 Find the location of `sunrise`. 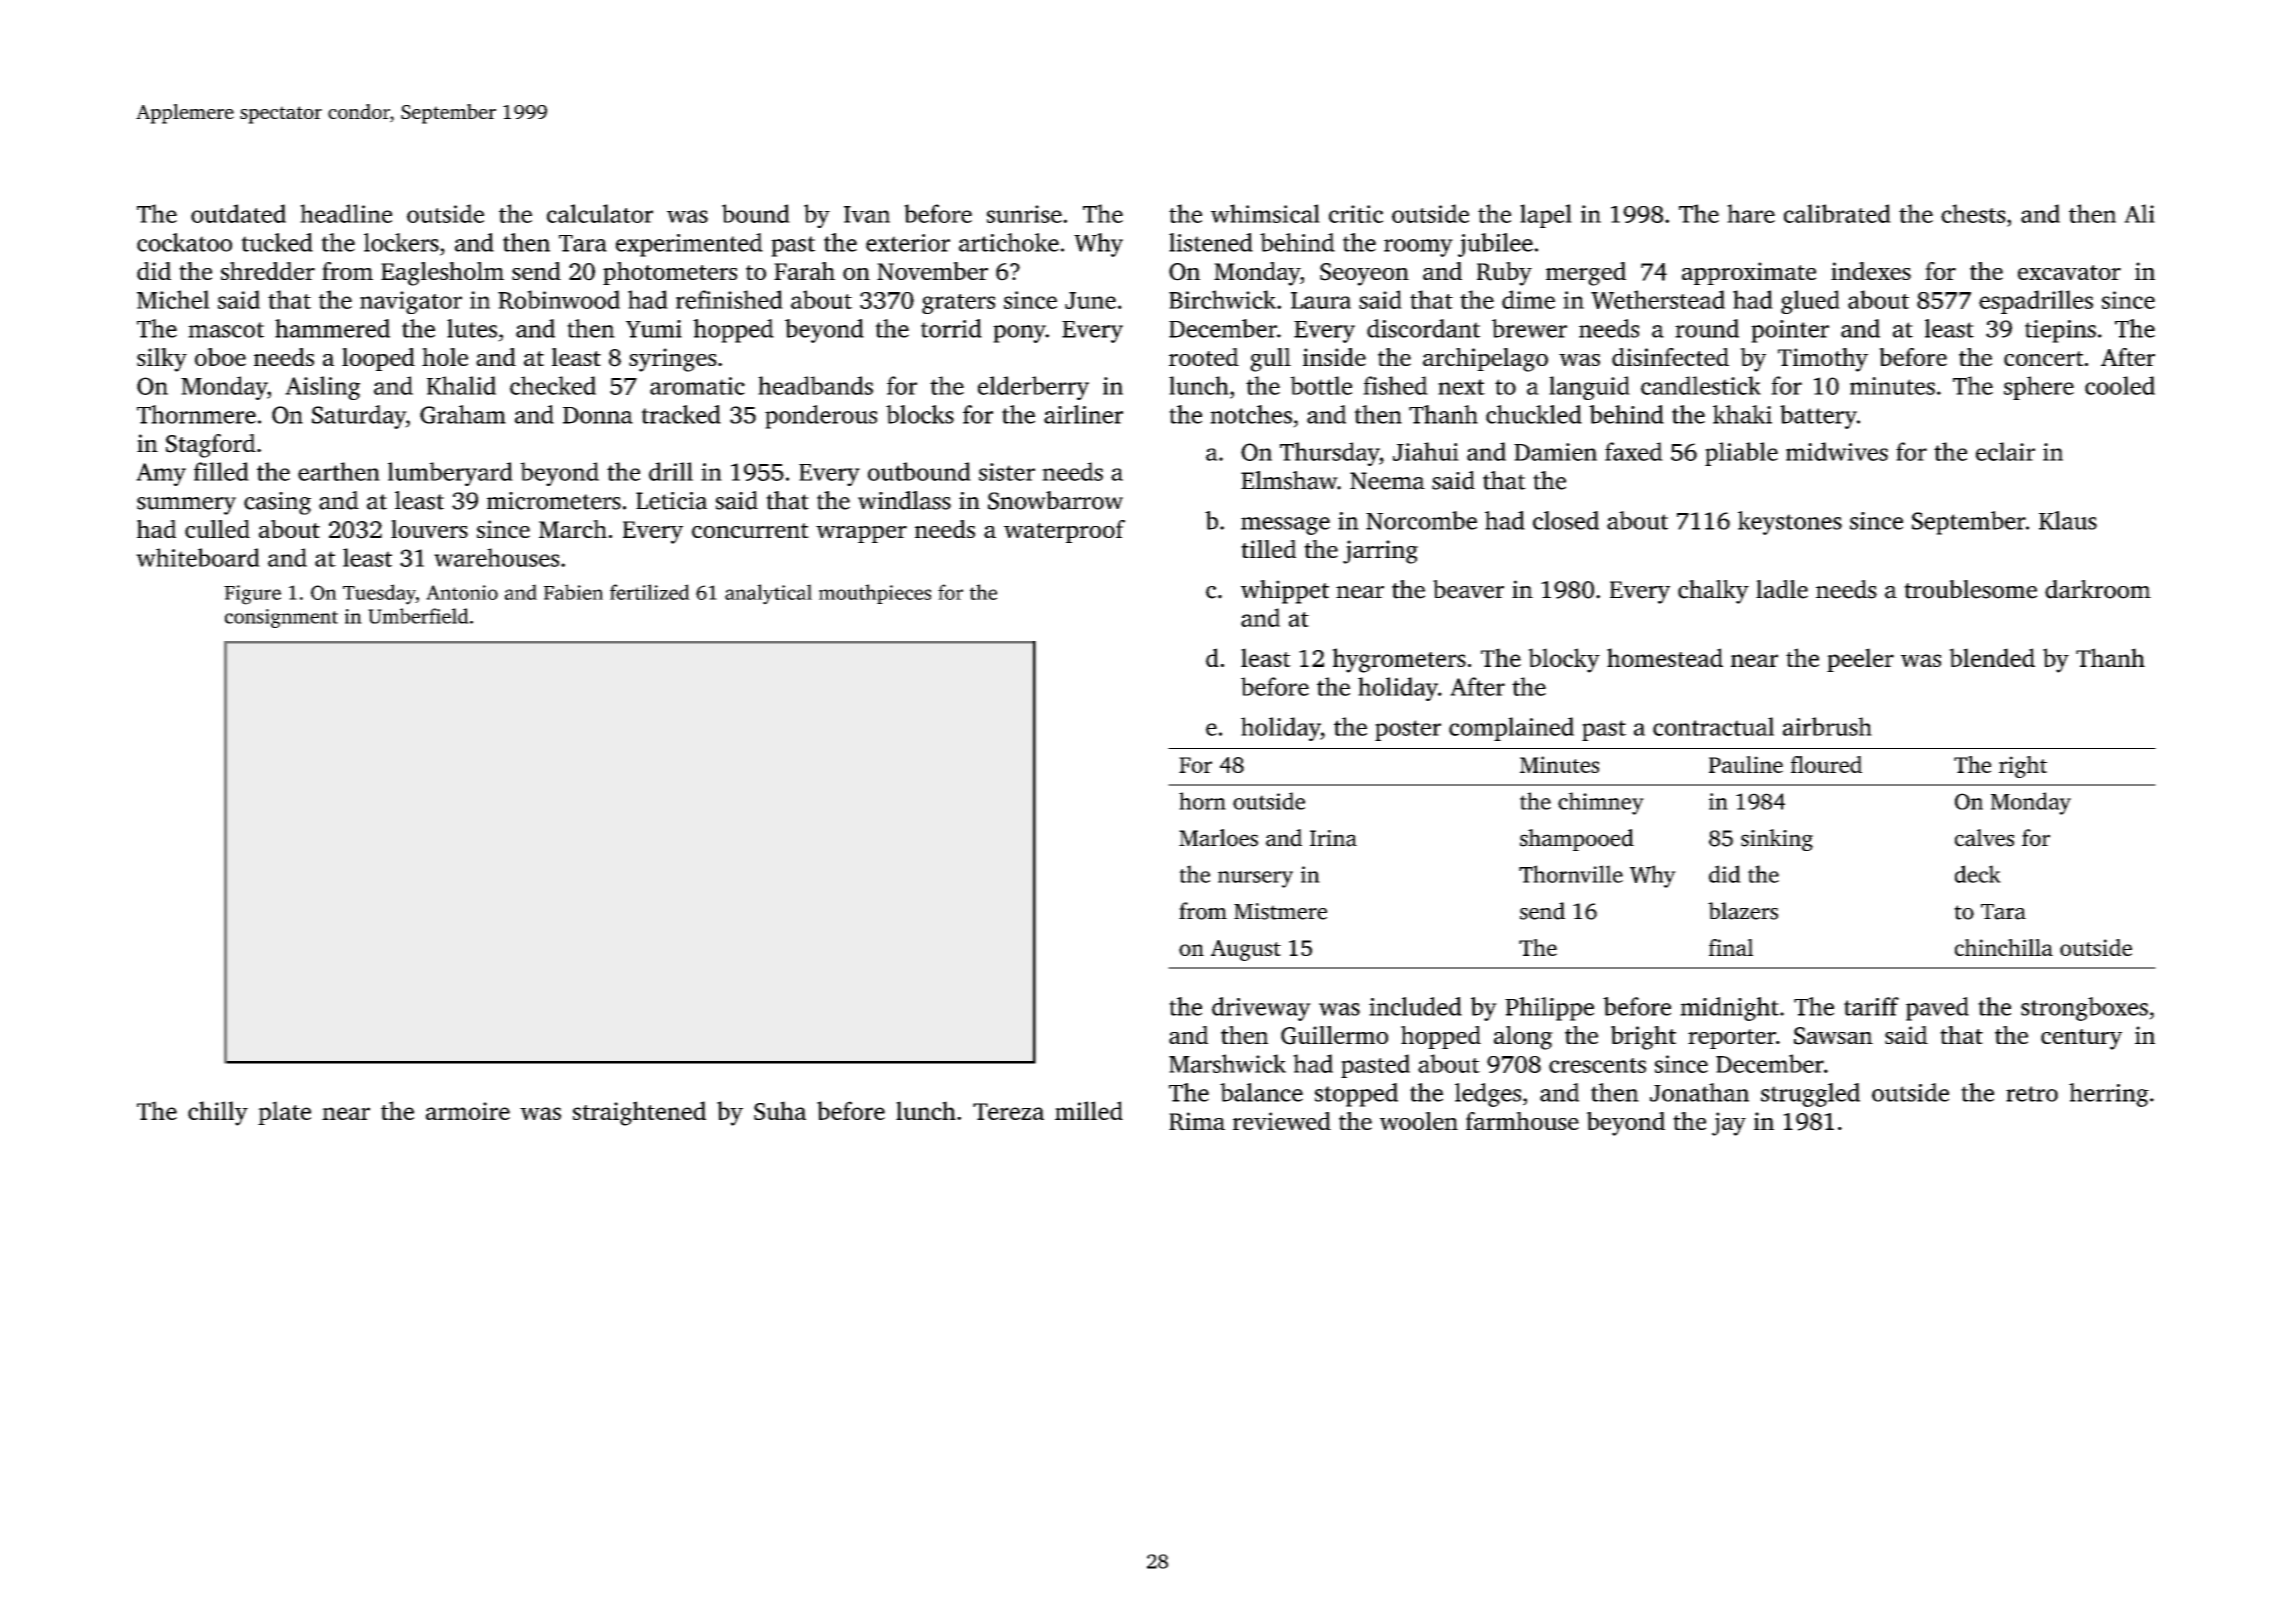

sunrise is located at coordinates (1024, 214).
